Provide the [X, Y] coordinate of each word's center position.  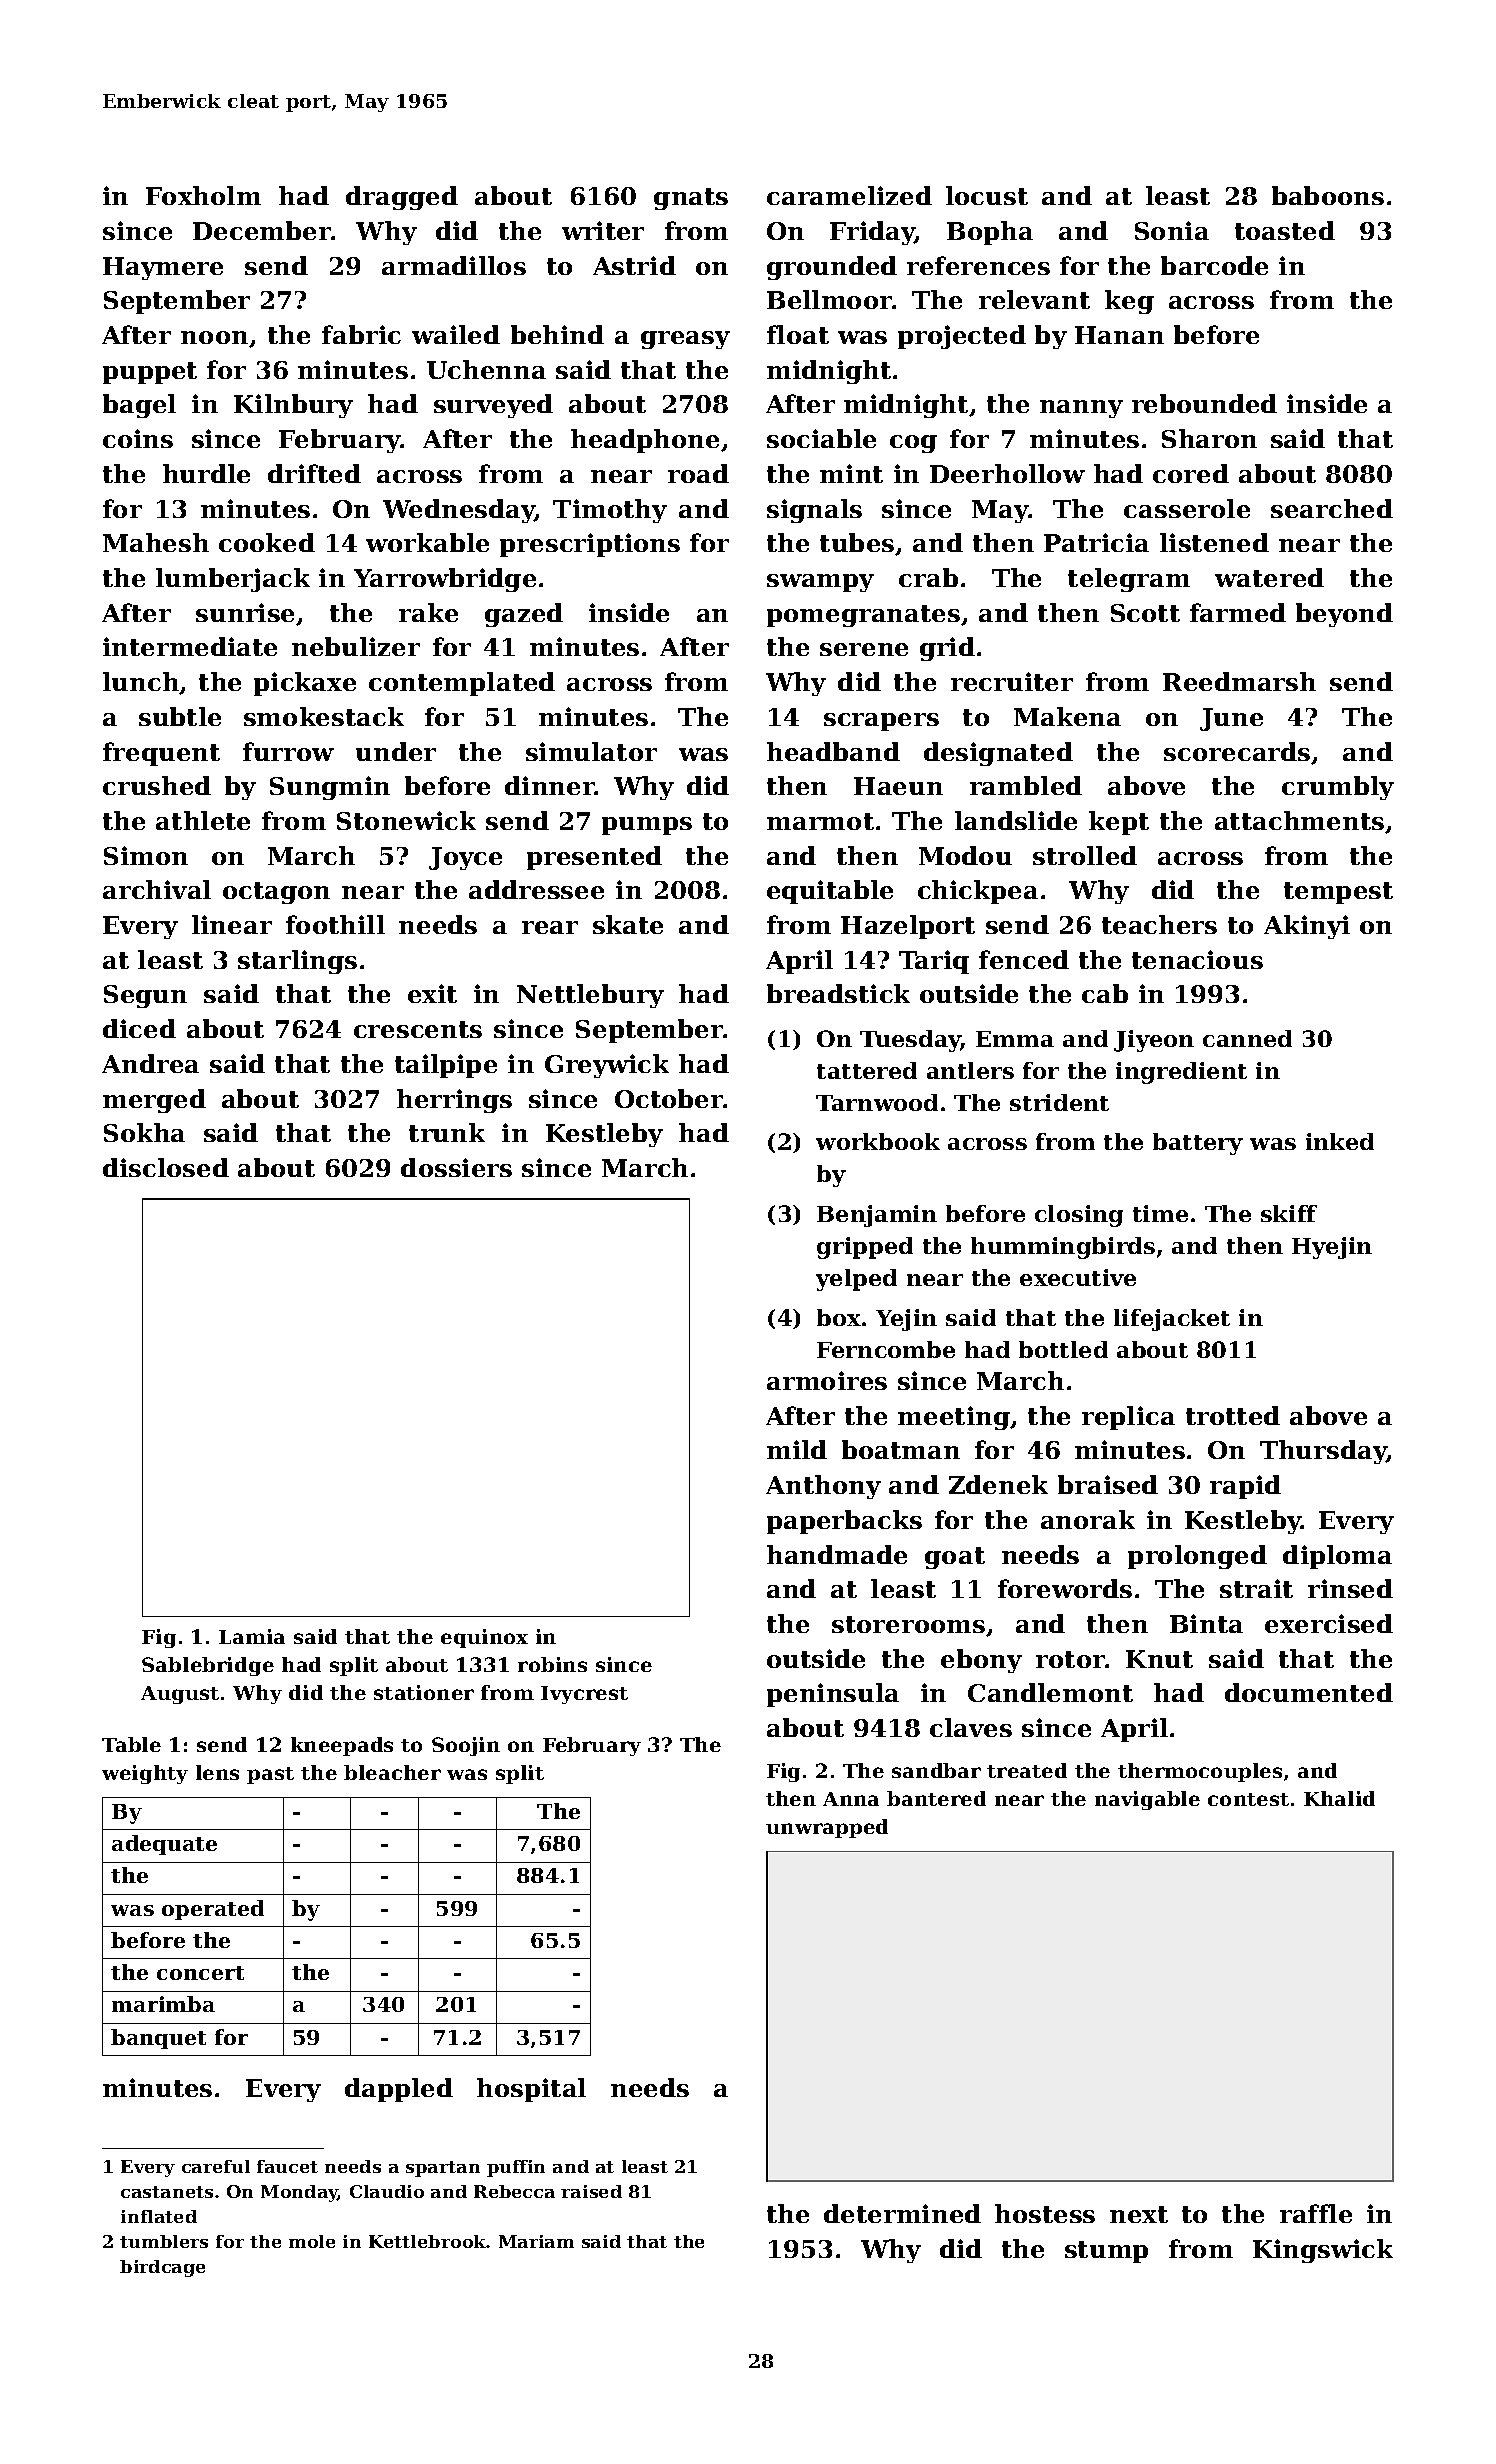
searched [1332, 508]
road [698, 473]
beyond [1344, 615]
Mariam [536, 2241]
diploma [1337, 1557]
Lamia [252, 1636]
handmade [837, 1554]
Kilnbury [293, 406]
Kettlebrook [428, 2241]
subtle [180, 716]
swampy [820, 583]
